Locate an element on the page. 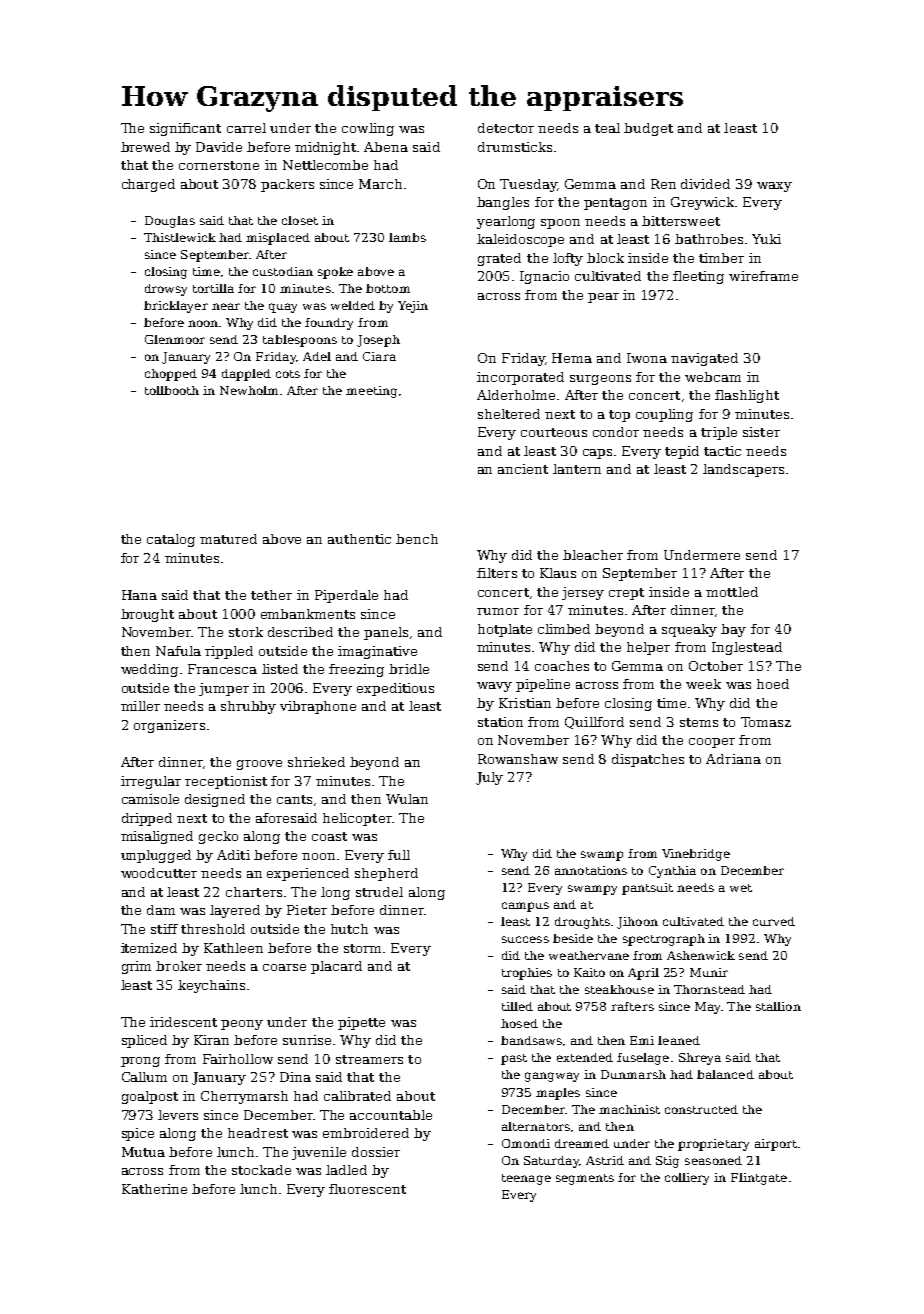  segments is located at coordinates (585, 1179).
